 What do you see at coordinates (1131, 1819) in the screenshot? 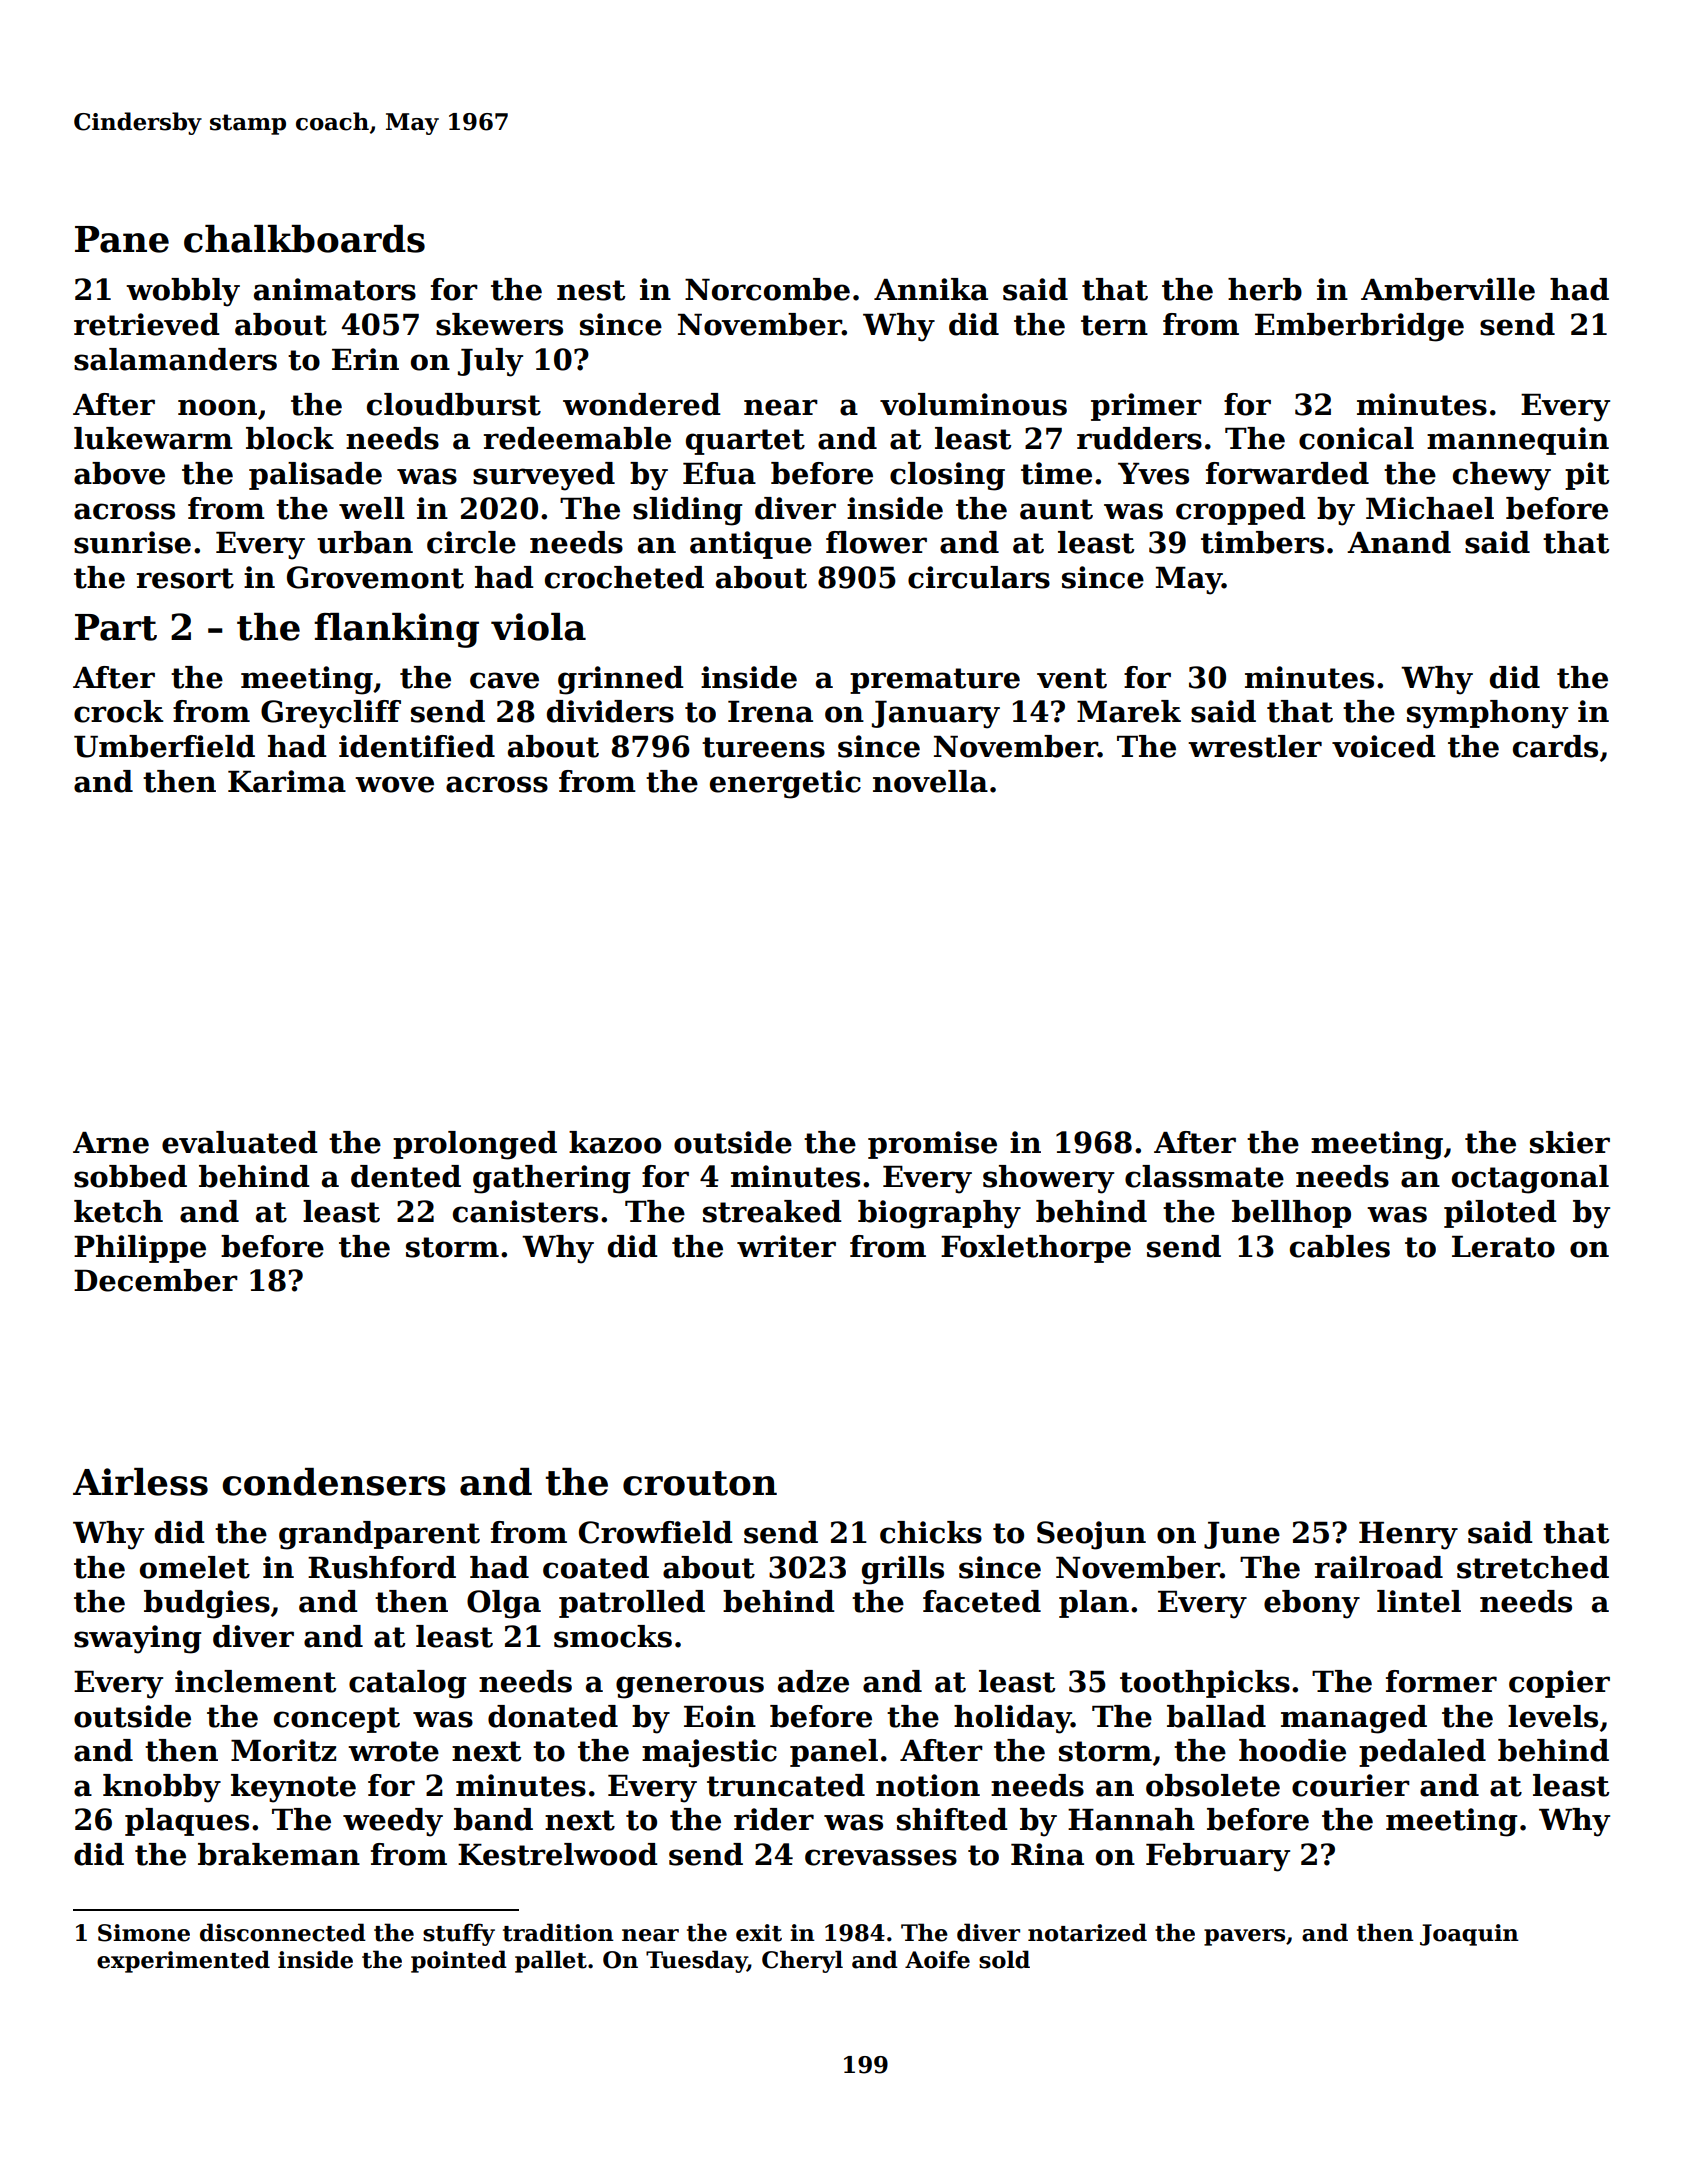
I see `Hannah` at bounding box center [1131, 1819].
